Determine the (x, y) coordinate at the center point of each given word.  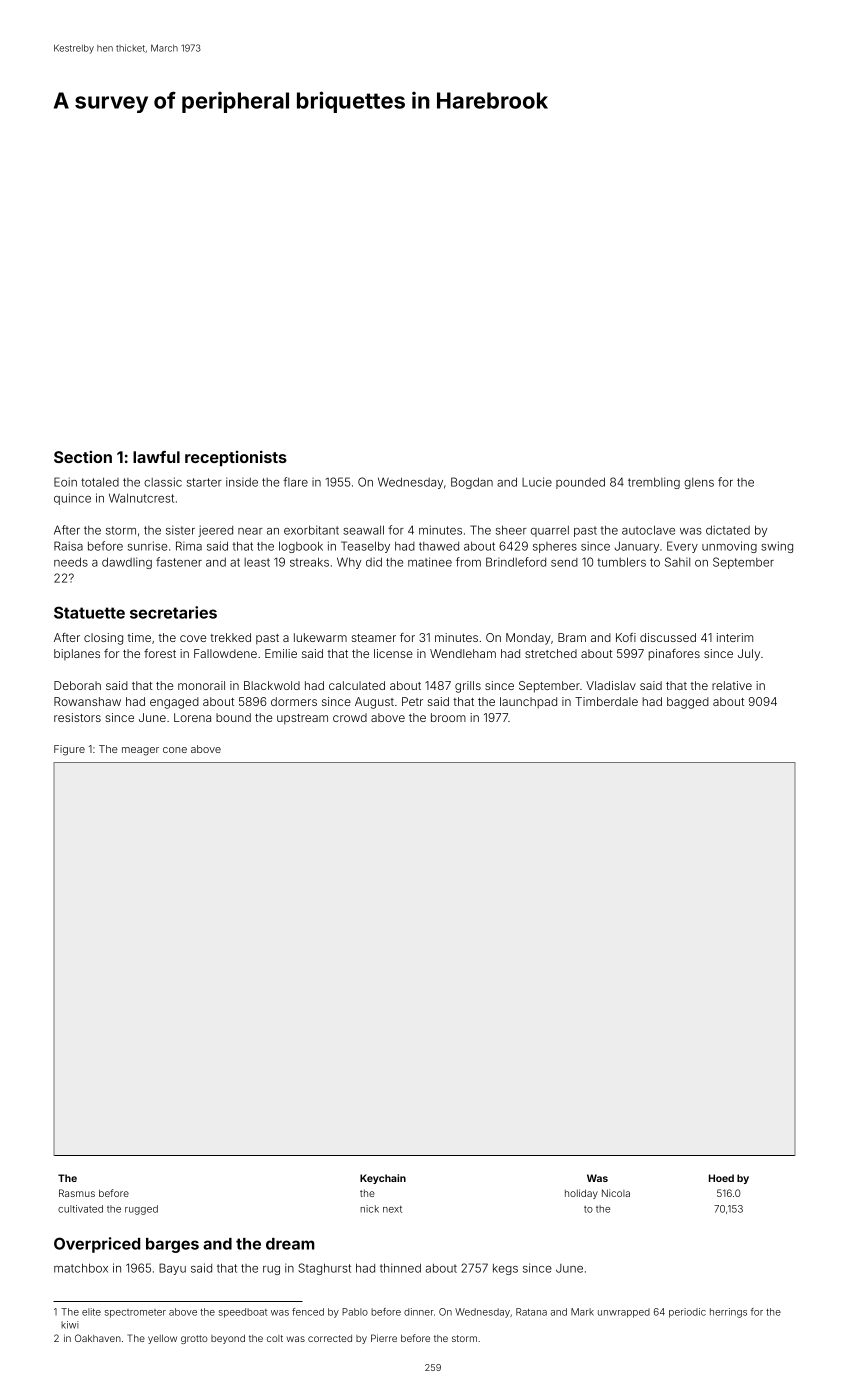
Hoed (721, 1178)
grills (468, 687)
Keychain (383, 1179)
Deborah (77, 685)
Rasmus (77, 1193)
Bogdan (472, 483)
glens (699, 483)
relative (732, 685)
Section (83, 457)
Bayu (172, 1269)
